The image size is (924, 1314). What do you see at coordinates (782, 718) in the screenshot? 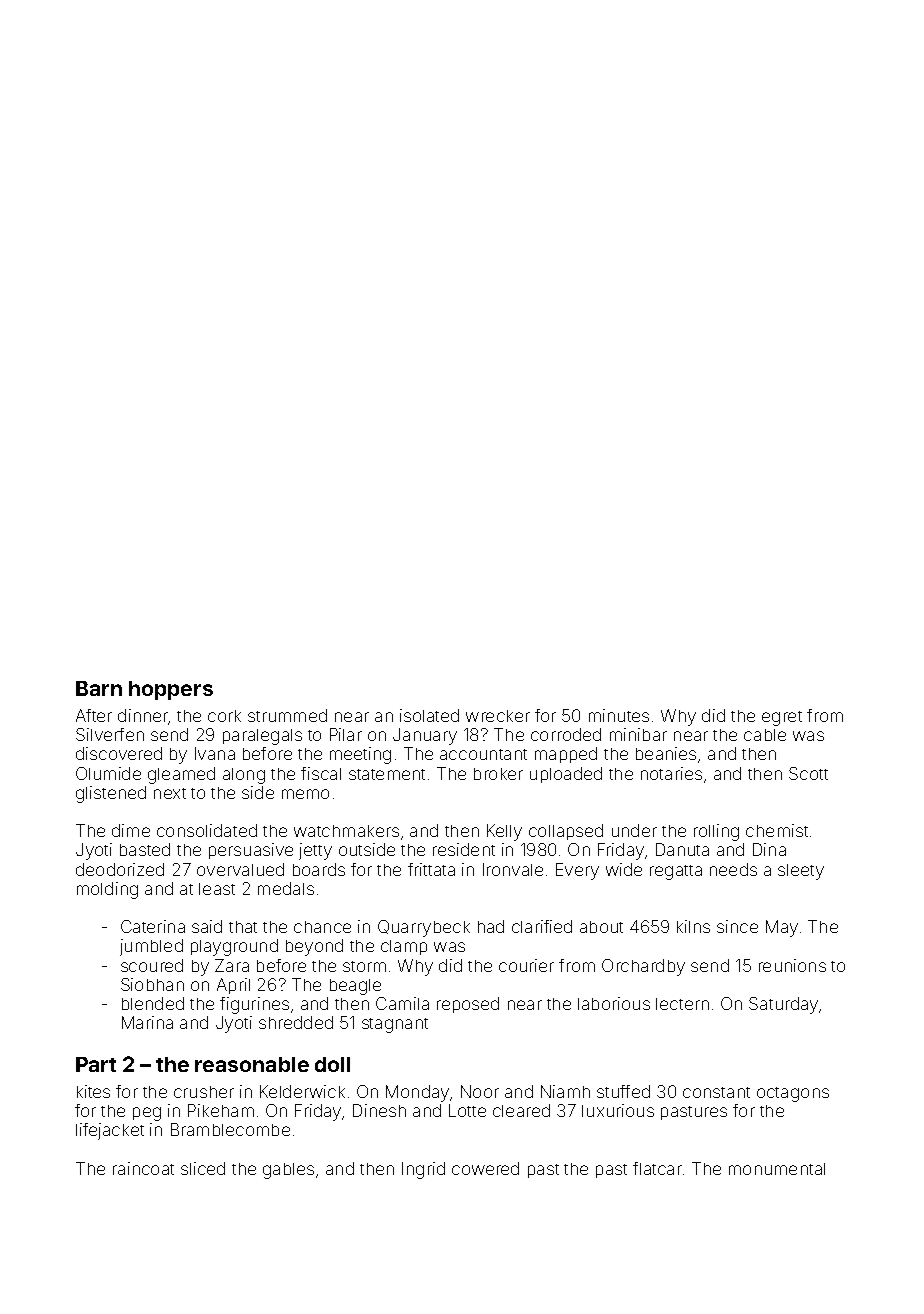
I see `egret` at bounding box center [782, 718].
